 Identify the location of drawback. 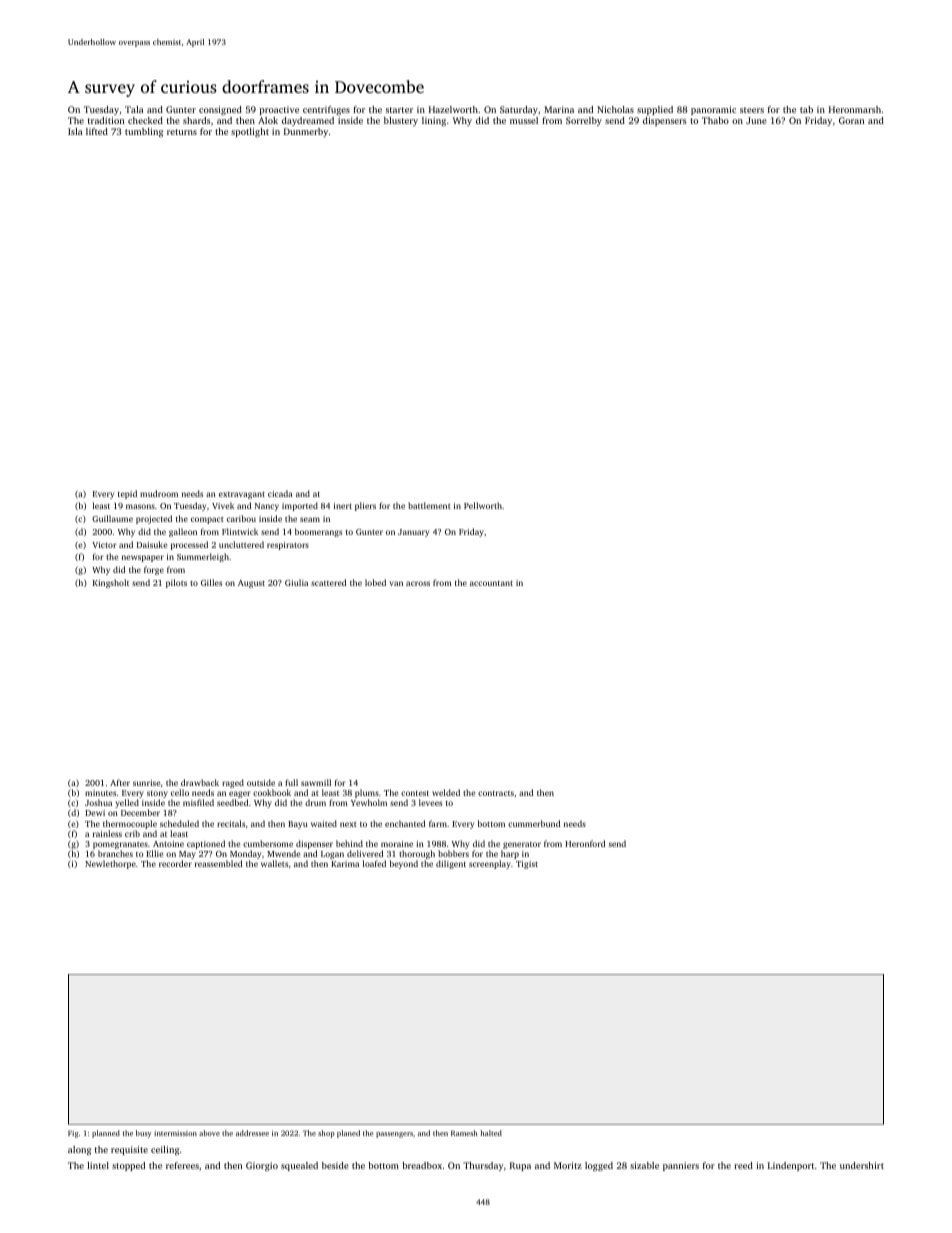
(200, 782).
